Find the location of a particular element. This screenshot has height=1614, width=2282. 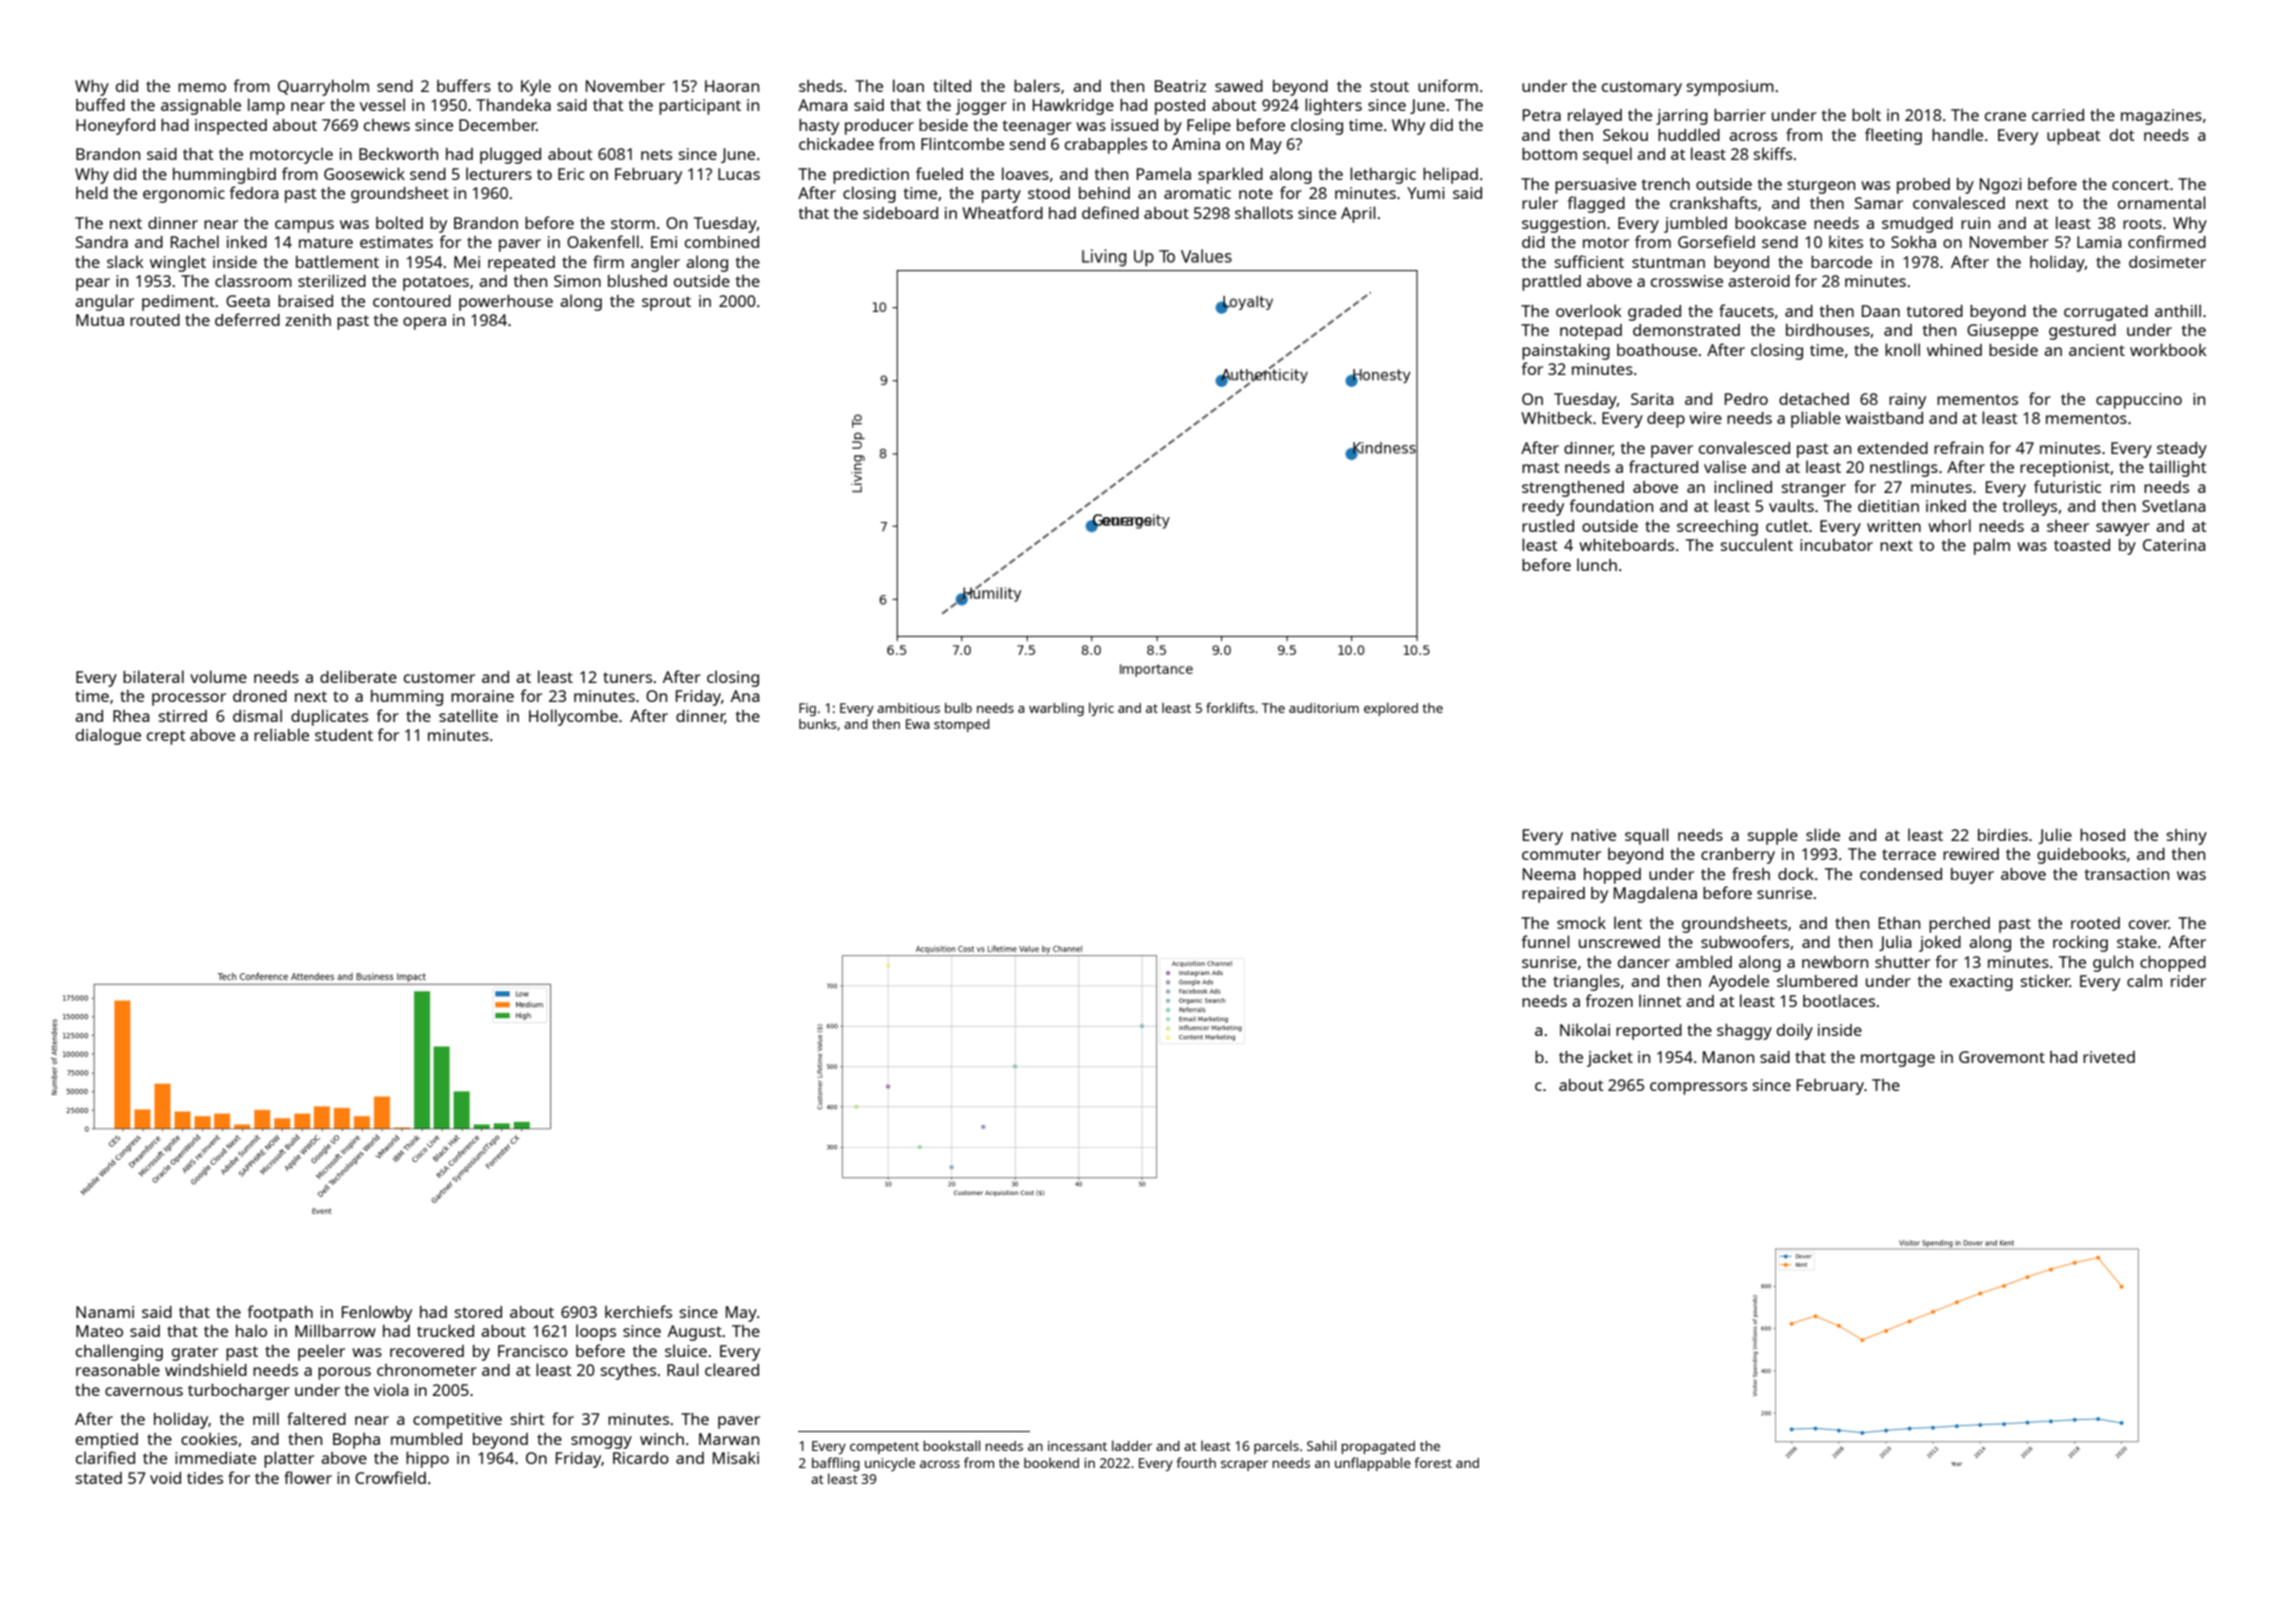

jacket is located at coordinates (1610, 1058).
